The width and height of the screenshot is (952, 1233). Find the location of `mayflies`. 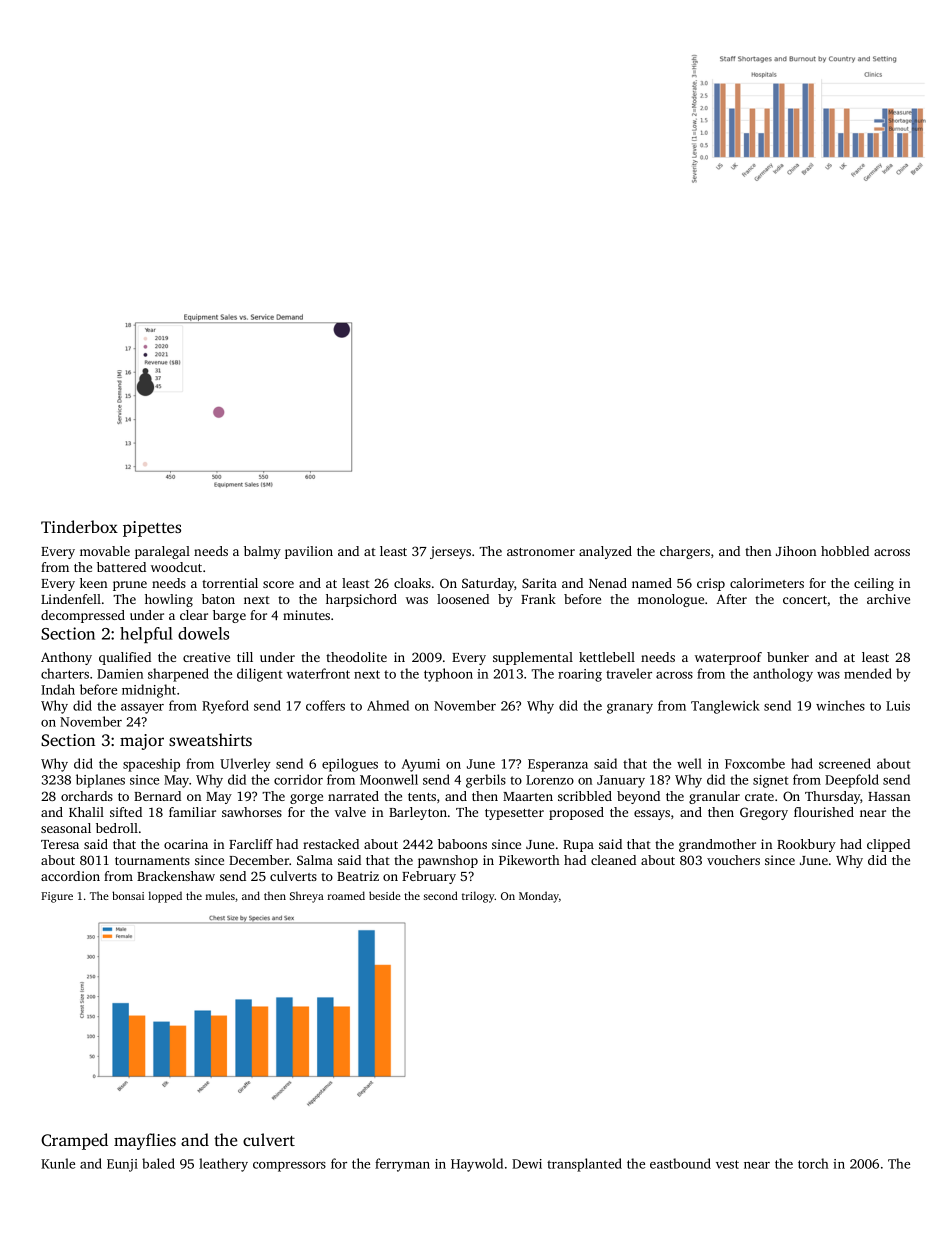

mayflies is located at coordinates (145, 1141).
